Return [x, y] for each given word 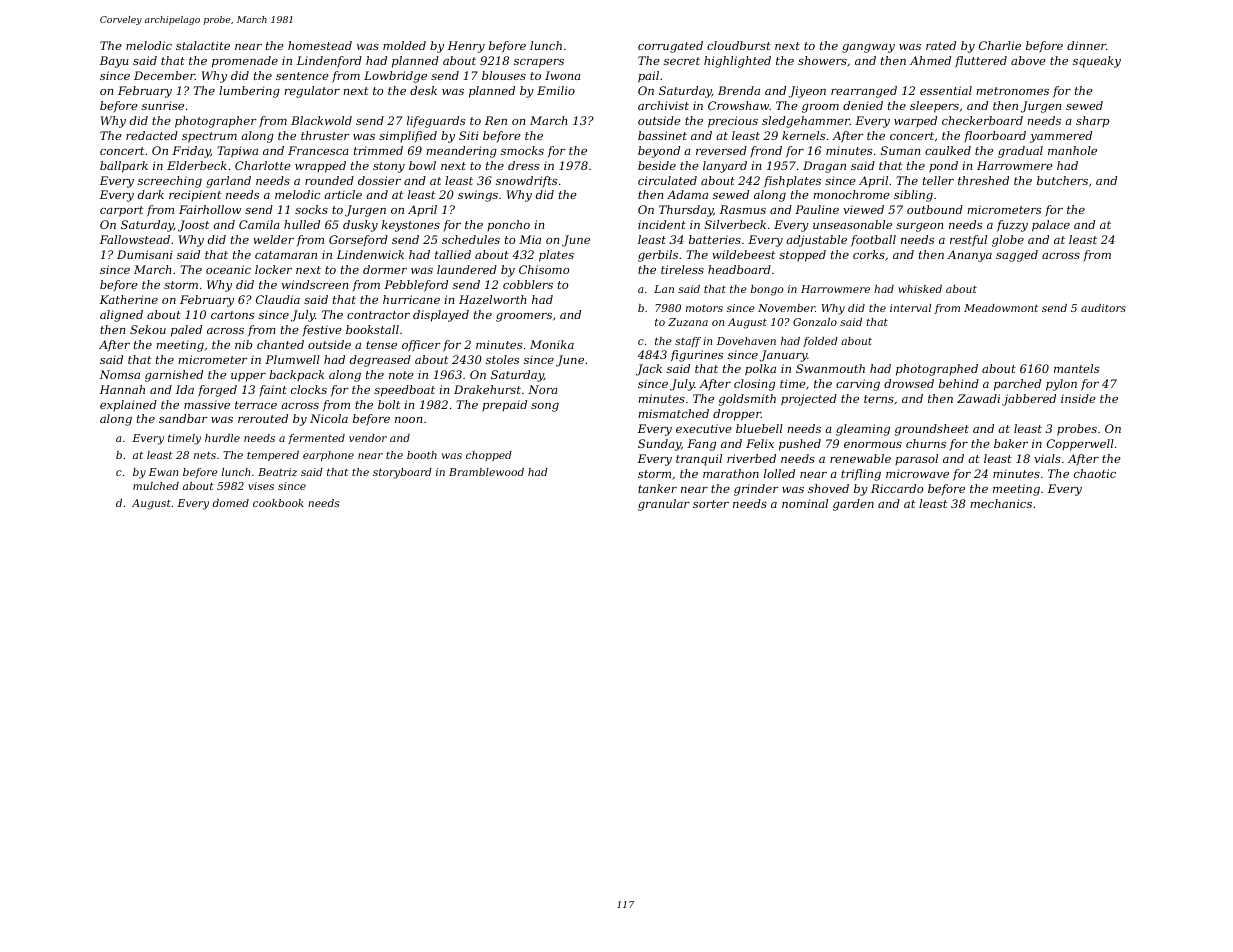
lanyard [725, 167]
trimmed [378, 150]
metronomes [1012, 91]
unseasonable [852, 224]
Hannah [122, 389]
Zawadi [978, 398]
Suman [900, 150]
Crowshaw [738, 105]
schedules [471, 239]
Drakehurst [487, 389]
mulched [156, 486]
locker [273, 269]
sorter [711, 504]
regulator [312, 92]
